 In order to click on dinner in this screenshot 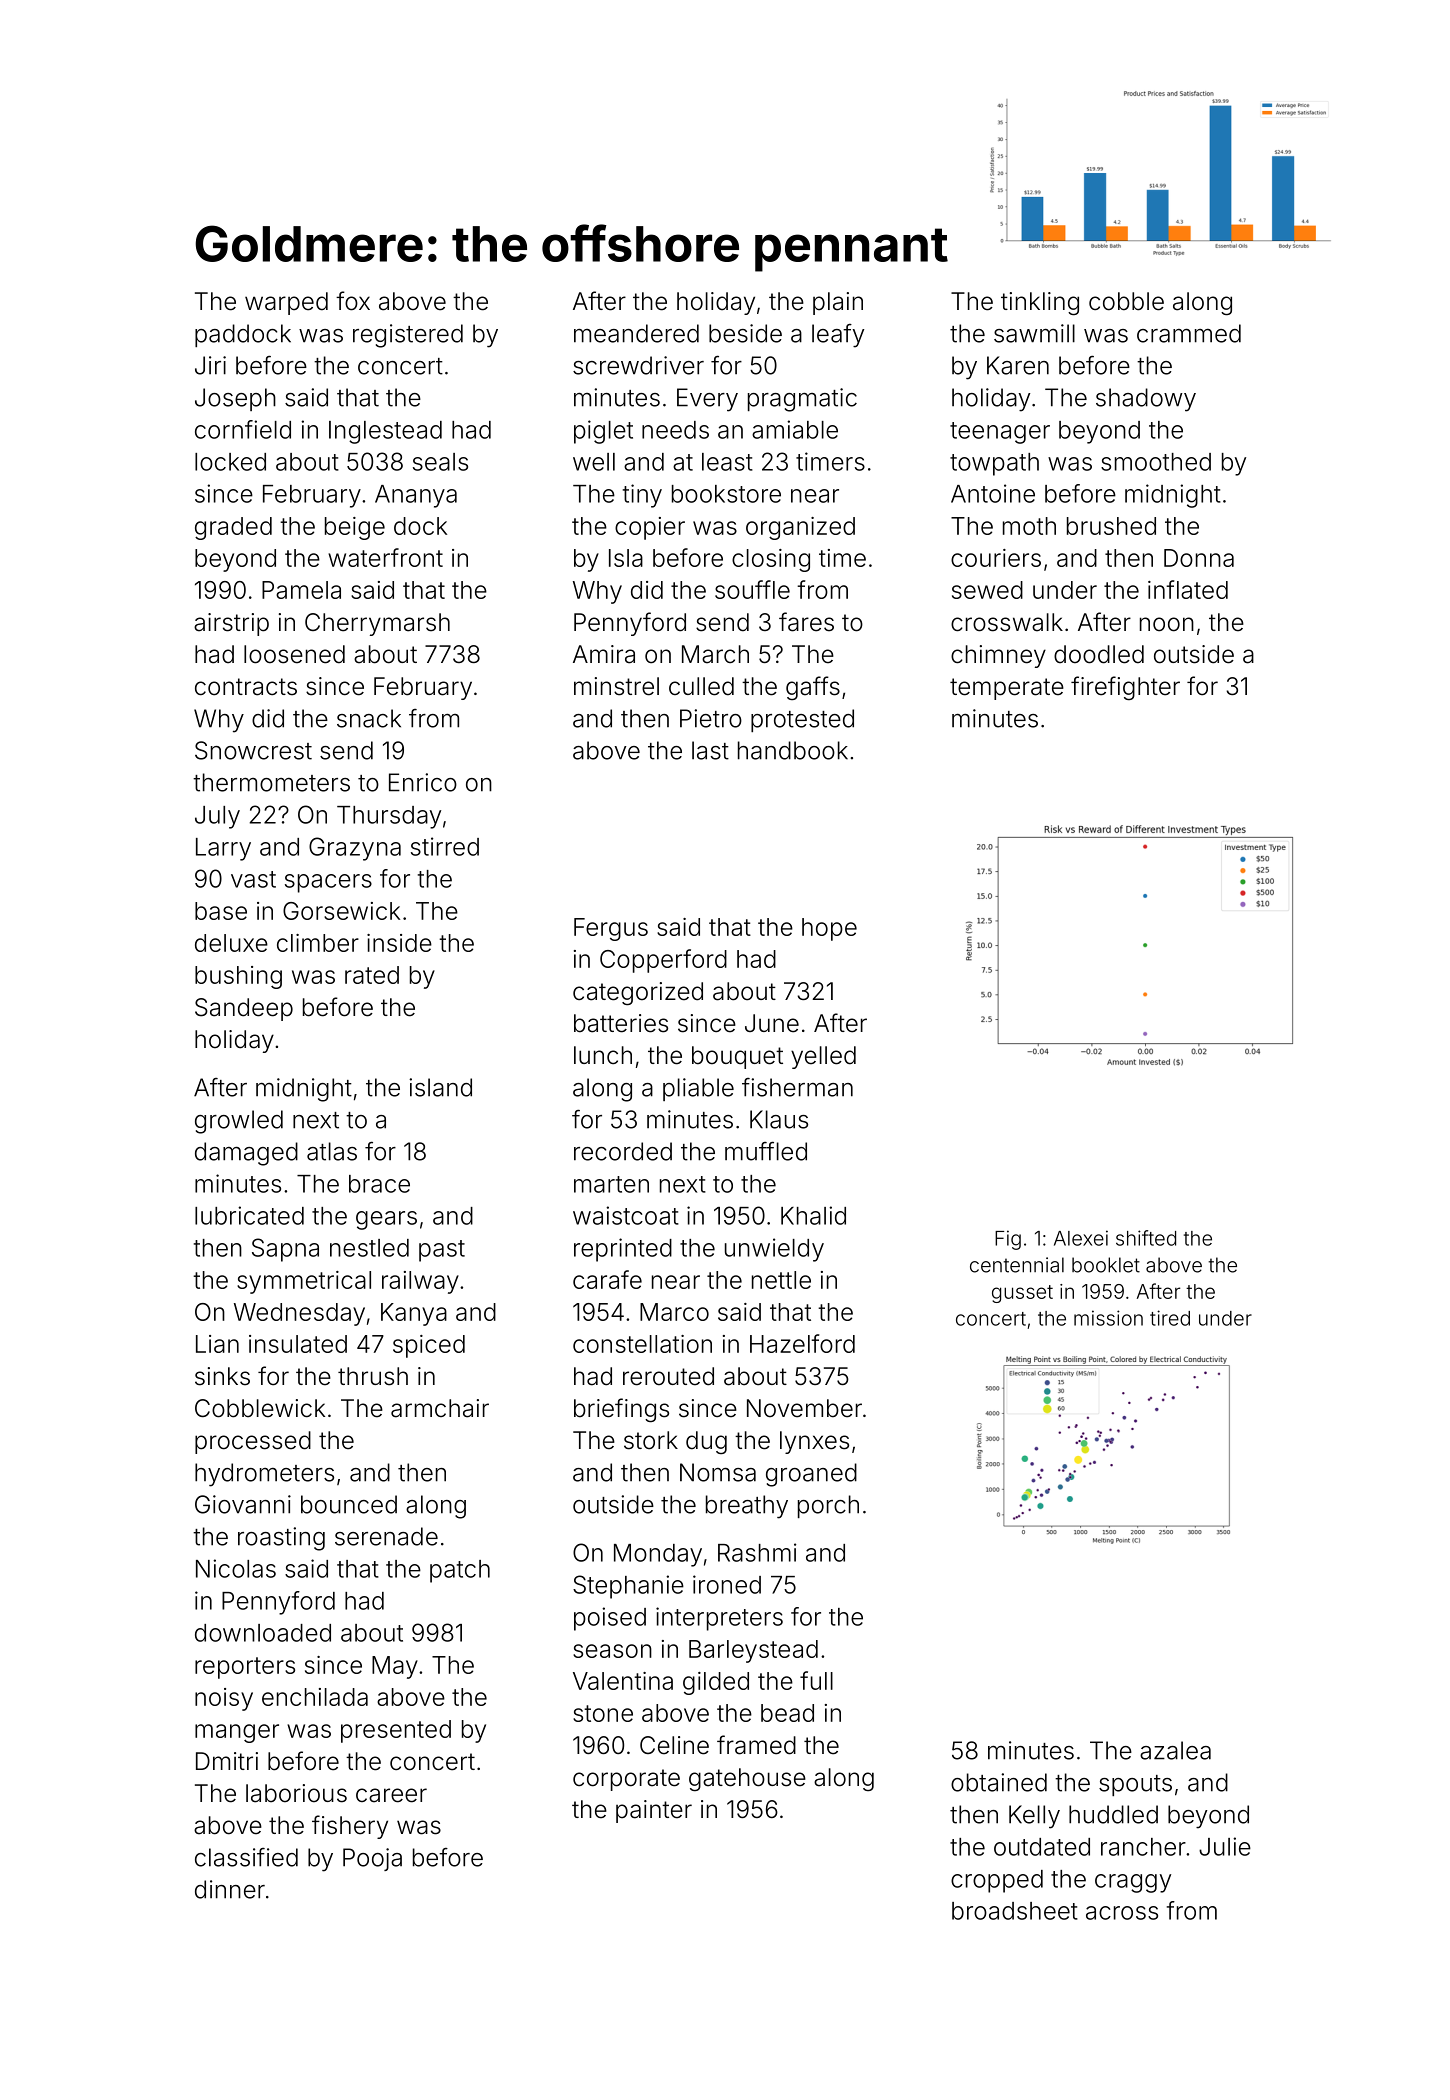, I will do `click(230, 1889)`.
